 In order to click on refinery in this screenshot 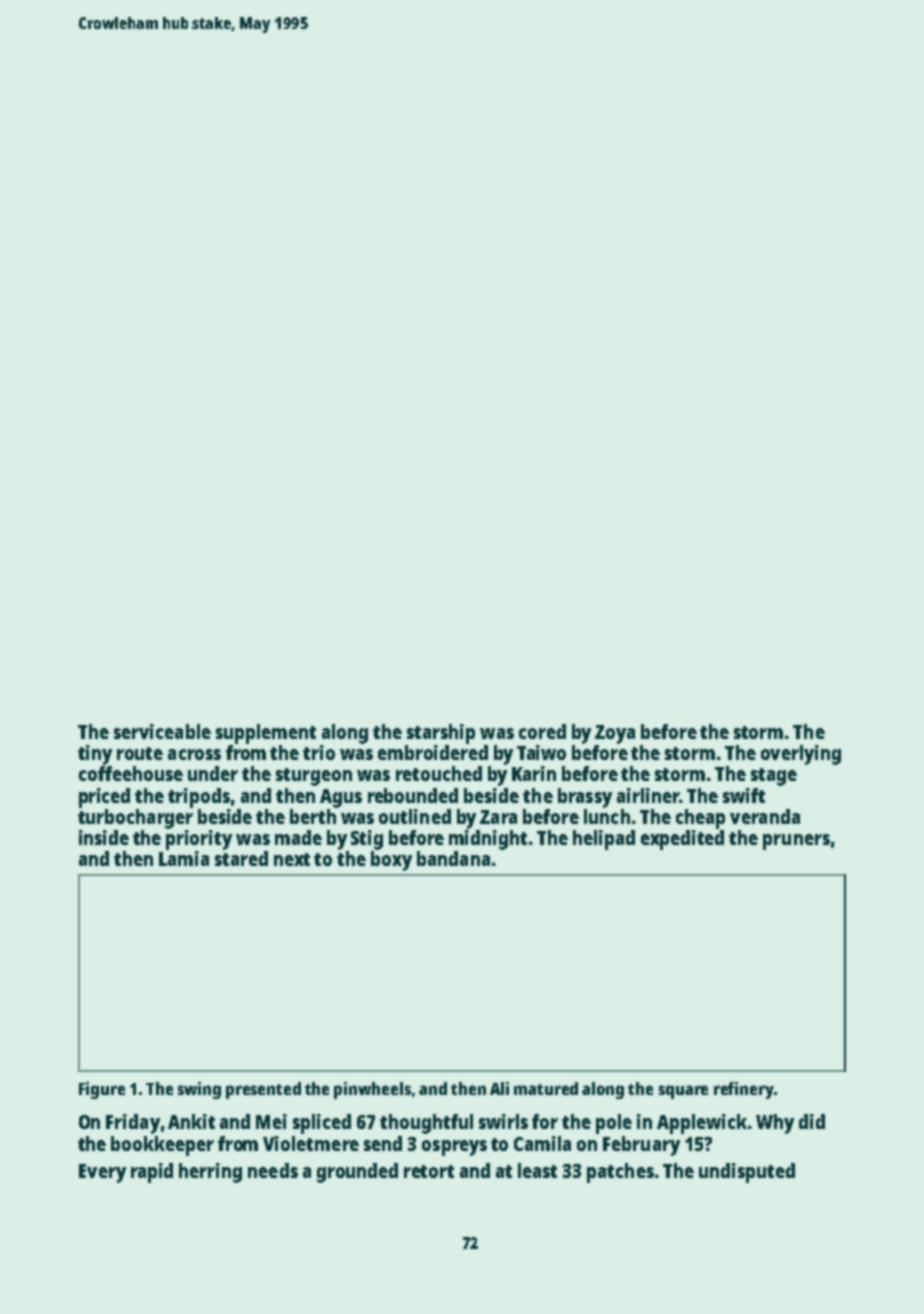, I will do `click(744, 1090)`.
